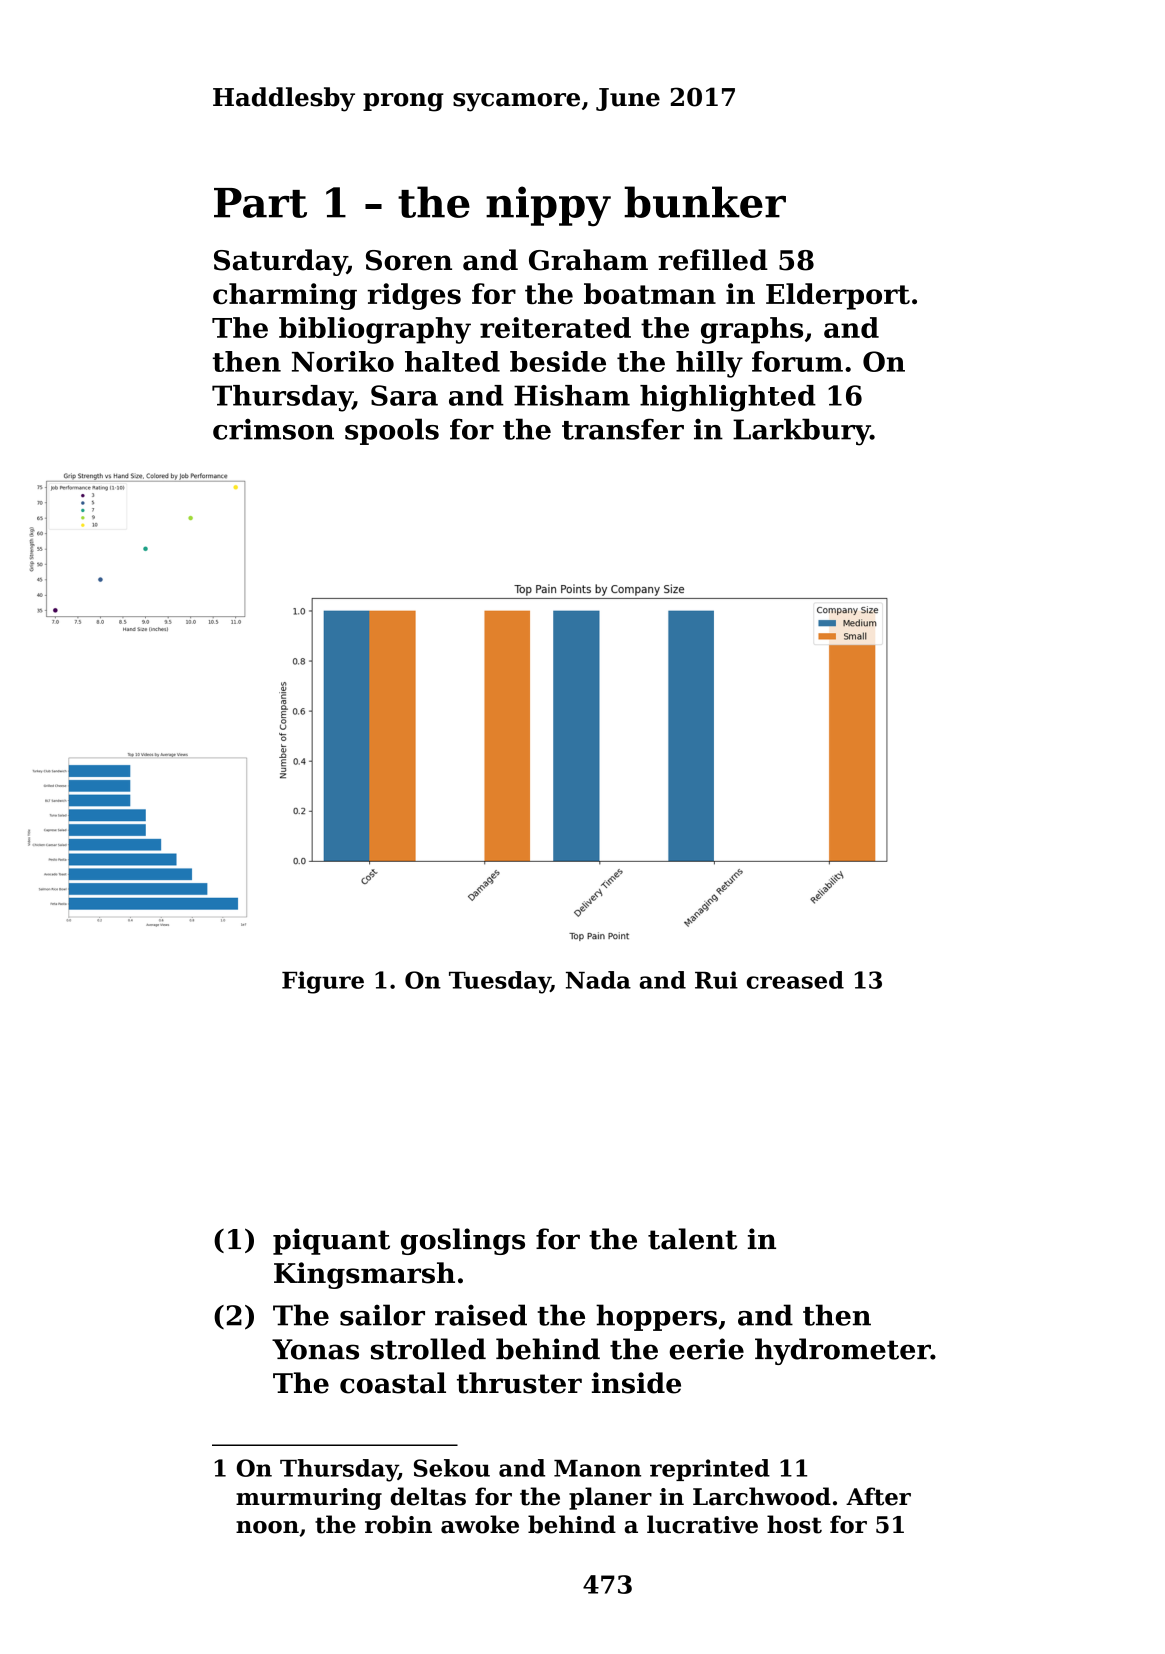 The image size is (1165, 1654). Describe the element at coordinates (480, 1524) in the screenshot. I see `awoke` at that location.
